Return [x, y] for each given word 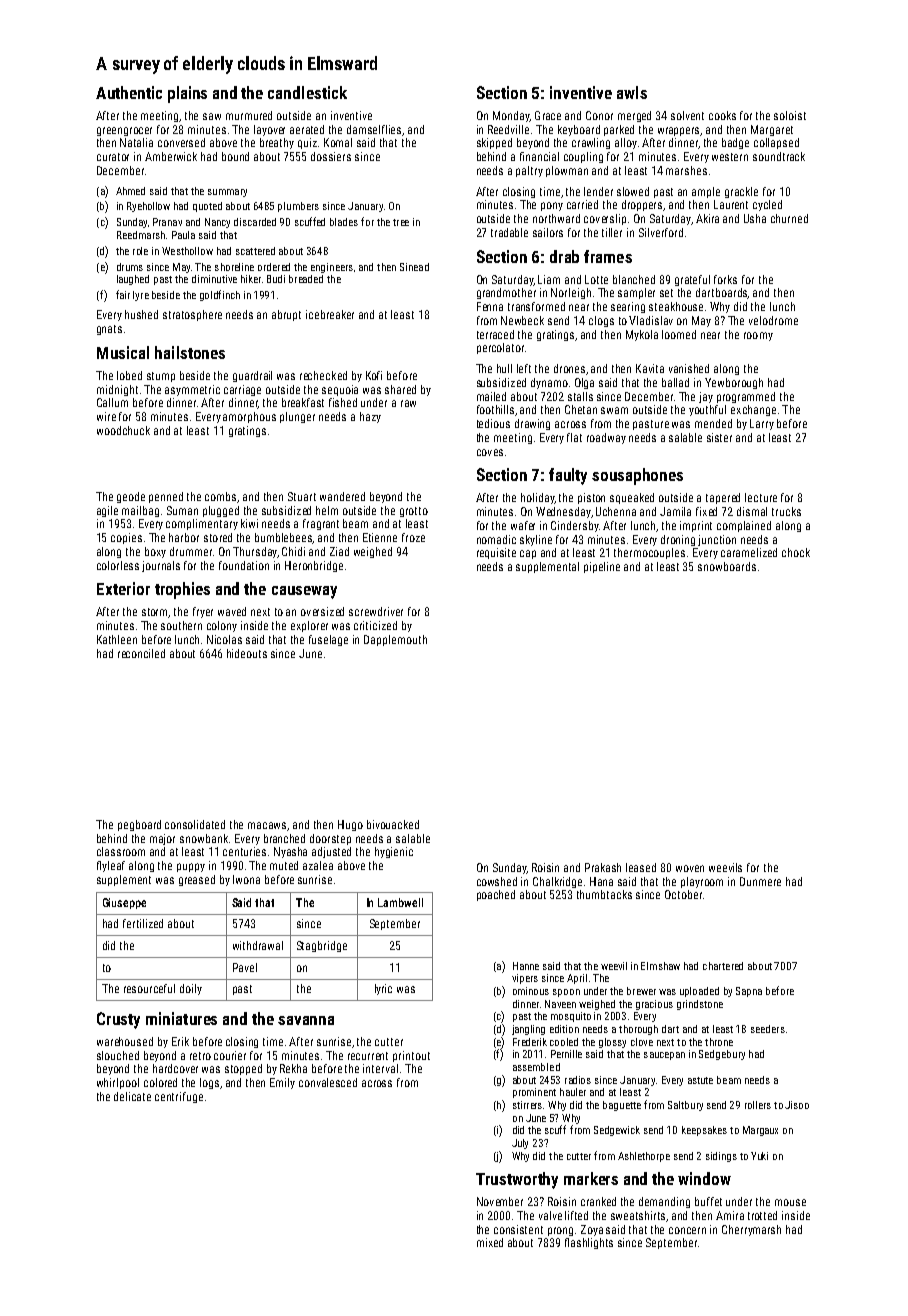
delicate [132, 1096]
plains [187, 94]
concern [687, 1230]
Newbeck [522, 320]
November [500, 1201]
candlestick [307, 92]
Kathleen [117, 639]
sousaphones [637, 476]
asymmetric [192, 390]
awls [632, 92]
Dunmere [760, 881]
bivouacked [393, 824]
